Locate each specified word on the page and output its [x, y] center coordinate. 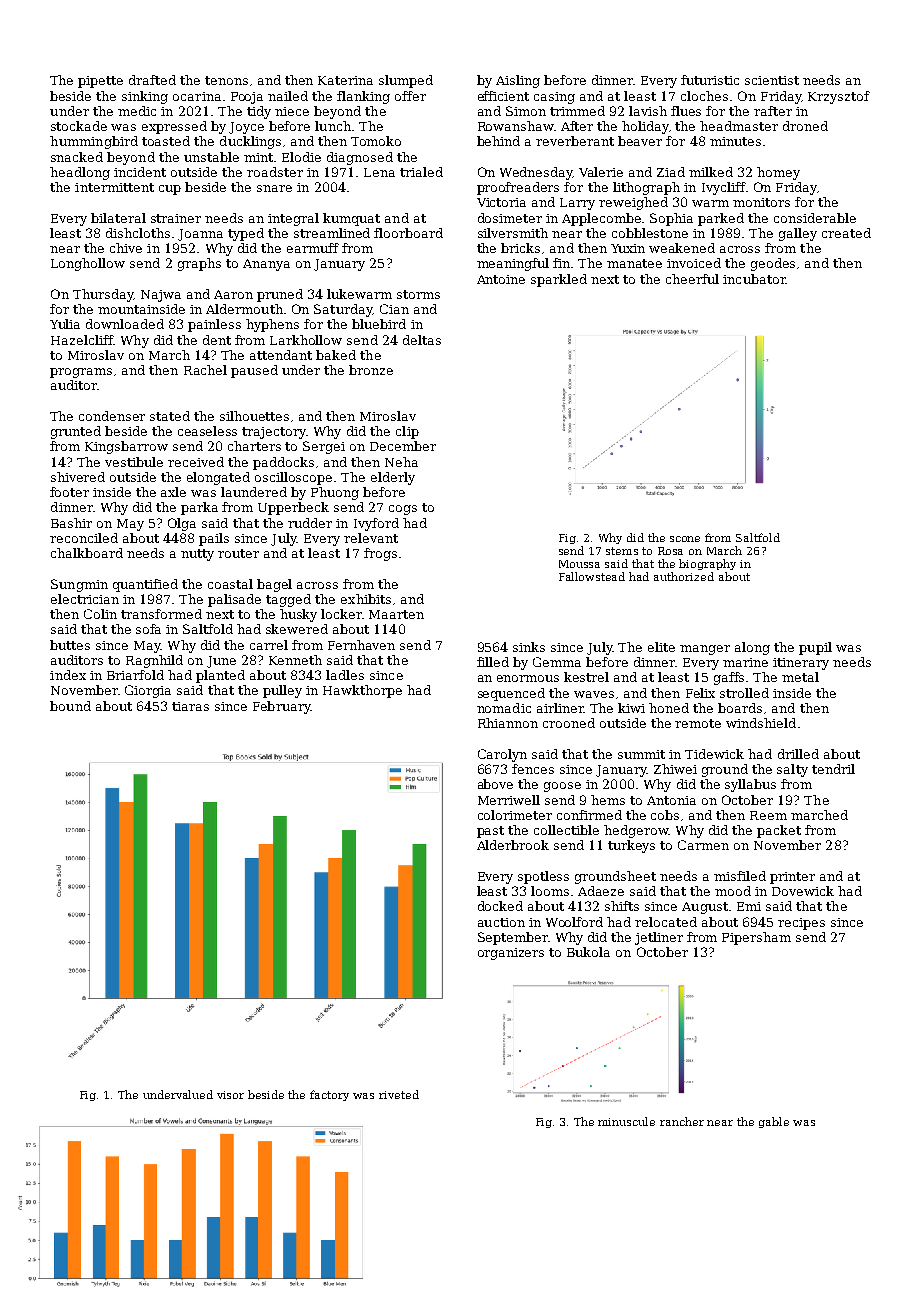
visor [230, 1095]
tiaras [190, 706]
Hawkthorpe [362, 691]
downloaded [125, 324]
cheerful [692, 279]
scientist [772, 80]
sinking [145, 97]
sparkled [559, 280]
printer [792, 878]
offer [410, 96]
